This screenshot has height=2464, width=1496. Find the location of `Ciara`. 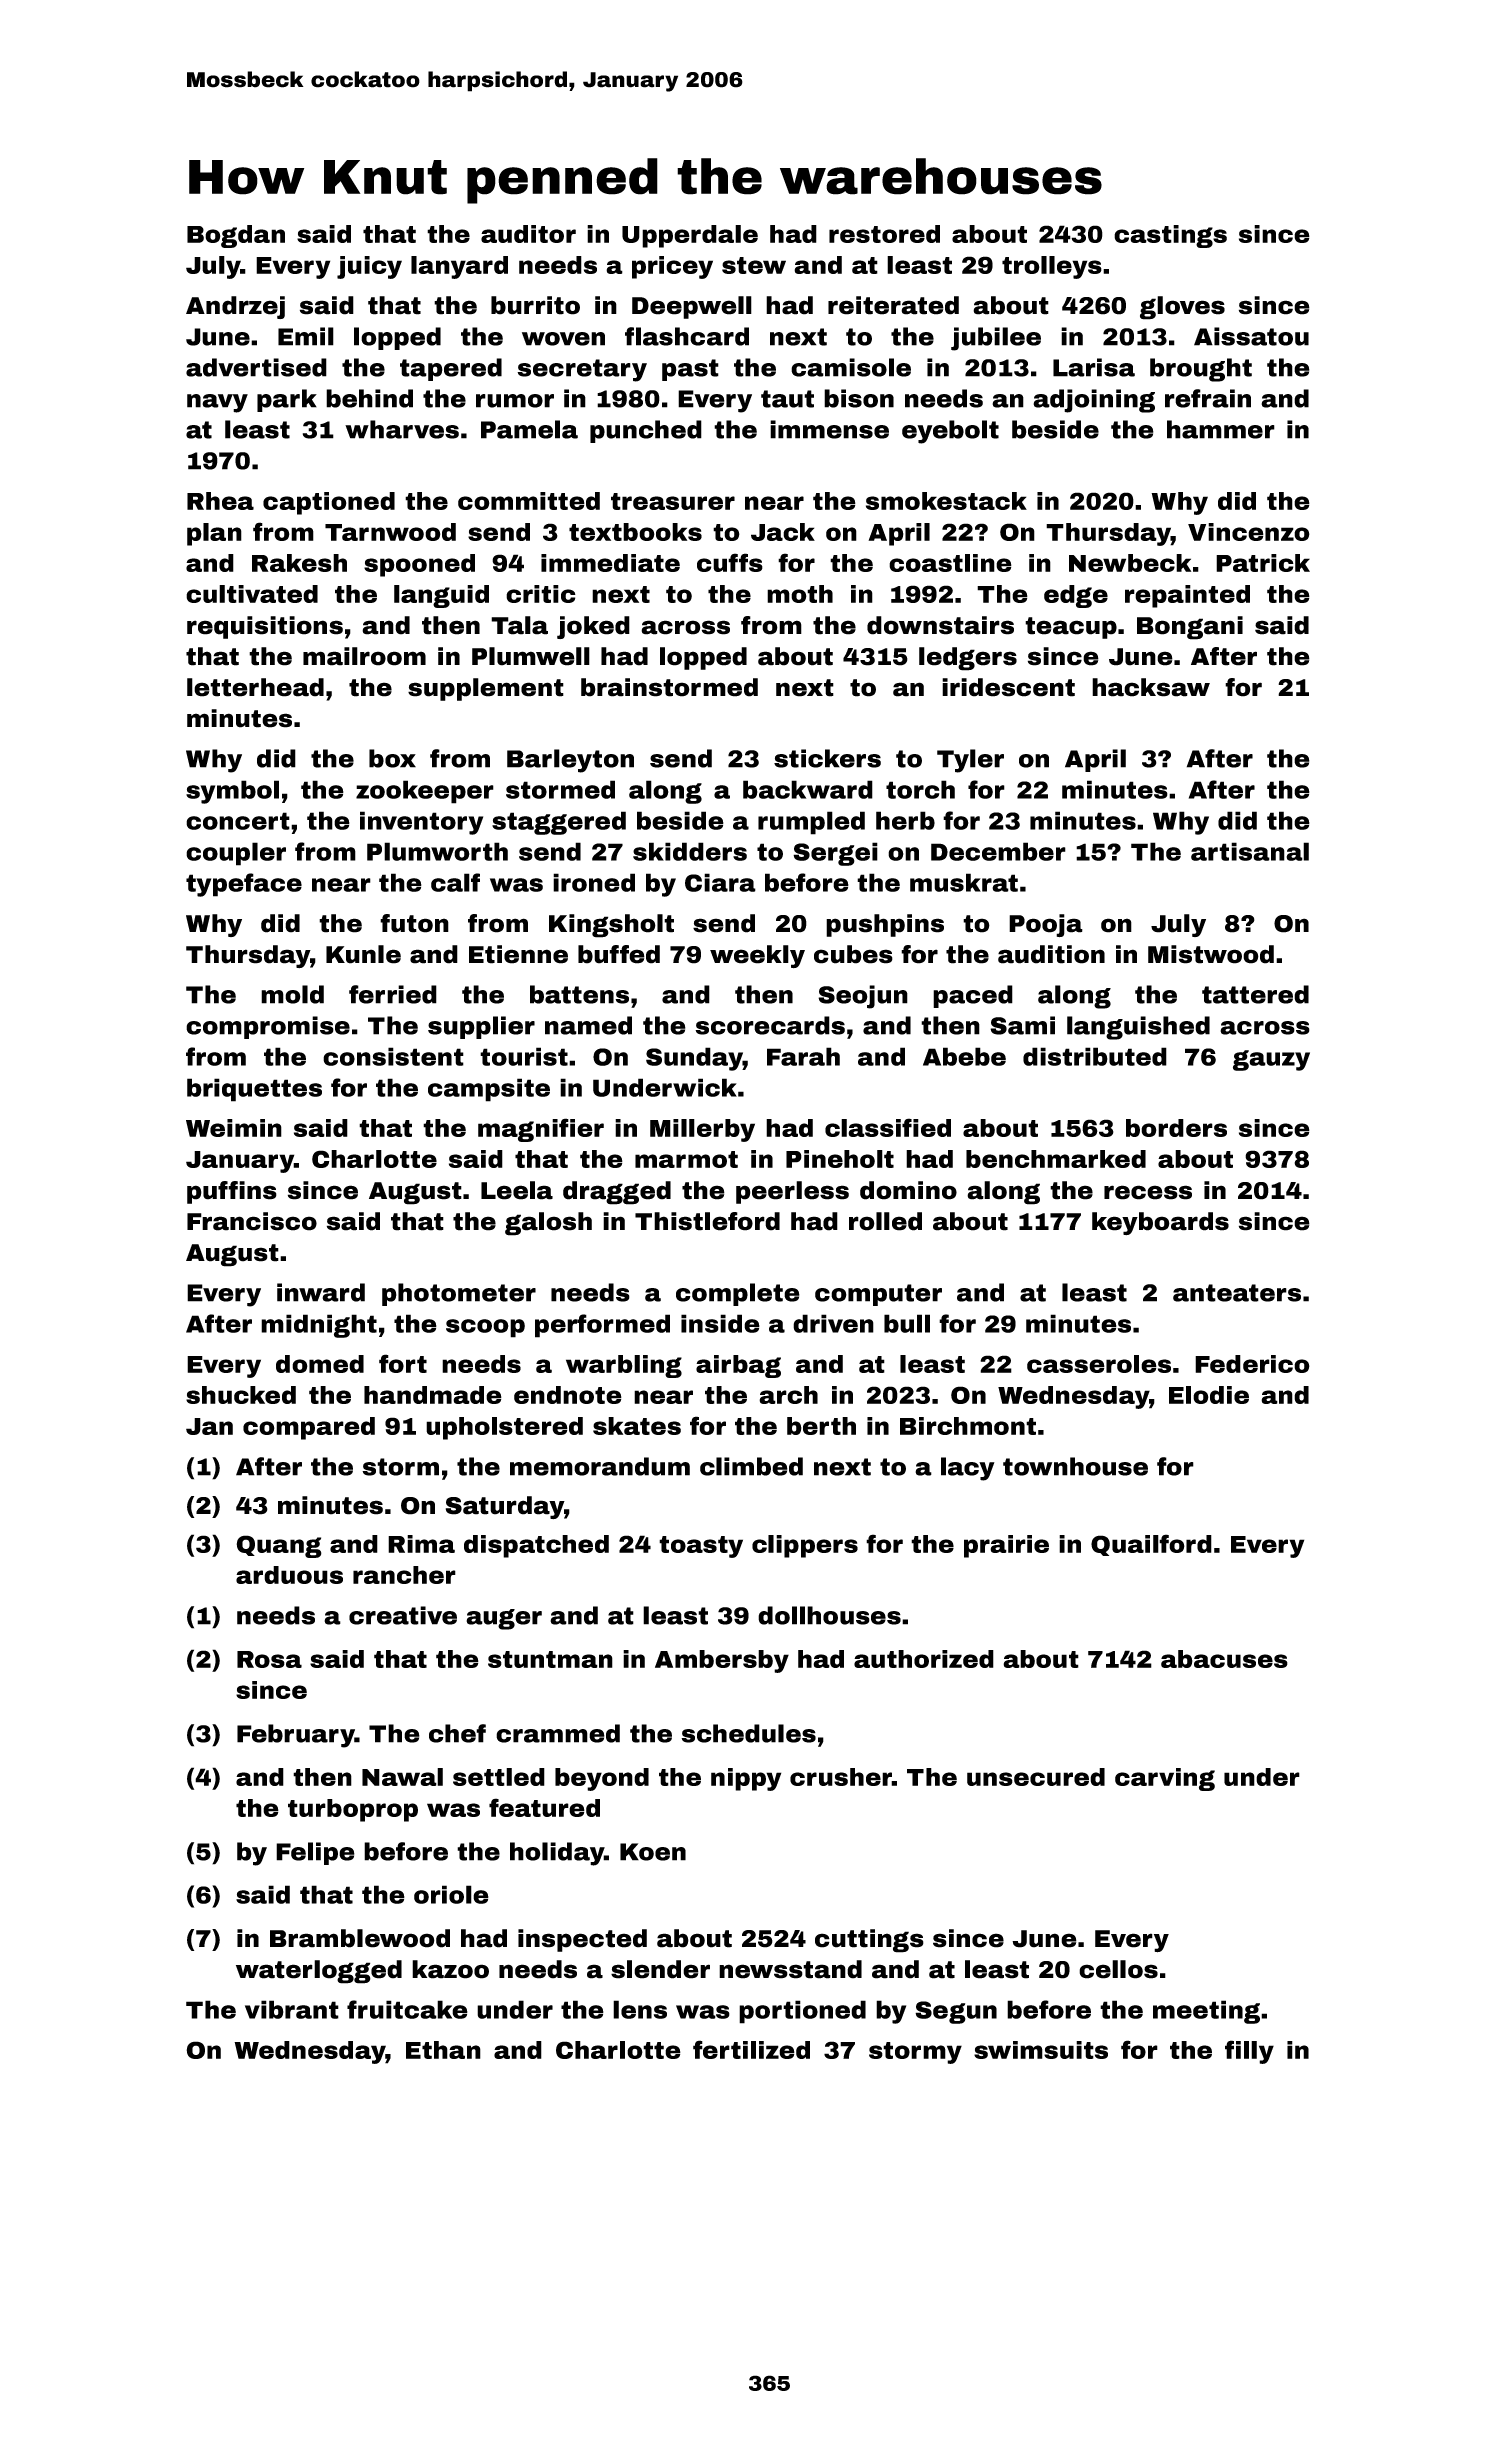

Ciara is located at coordinates (720, 882).
